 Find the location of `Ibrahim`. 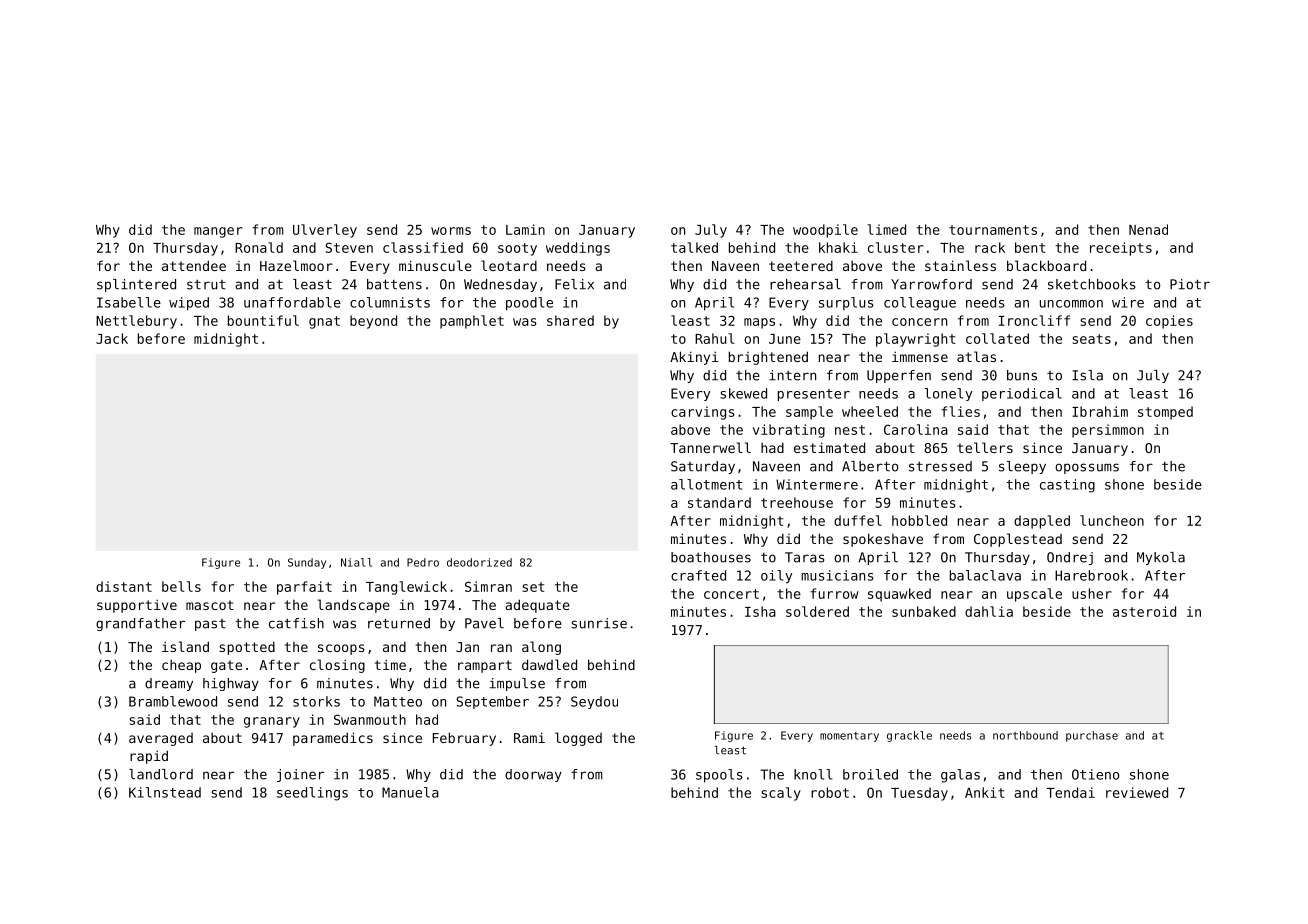

Ibrahim is located at coordinates (1100, 411).
